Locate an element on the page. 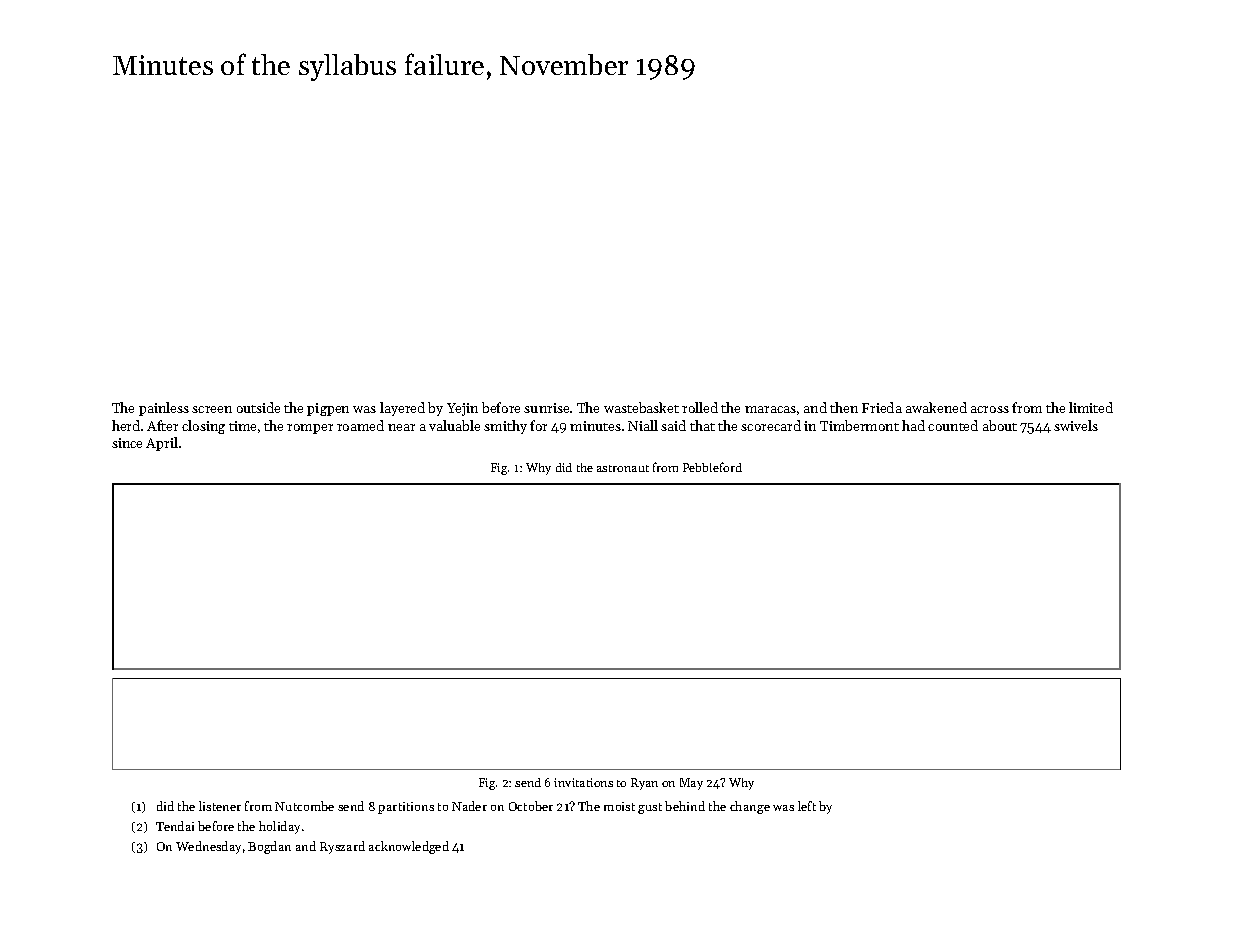 The image size is (1233, 952). herd is located at coordinates (126, 425).
